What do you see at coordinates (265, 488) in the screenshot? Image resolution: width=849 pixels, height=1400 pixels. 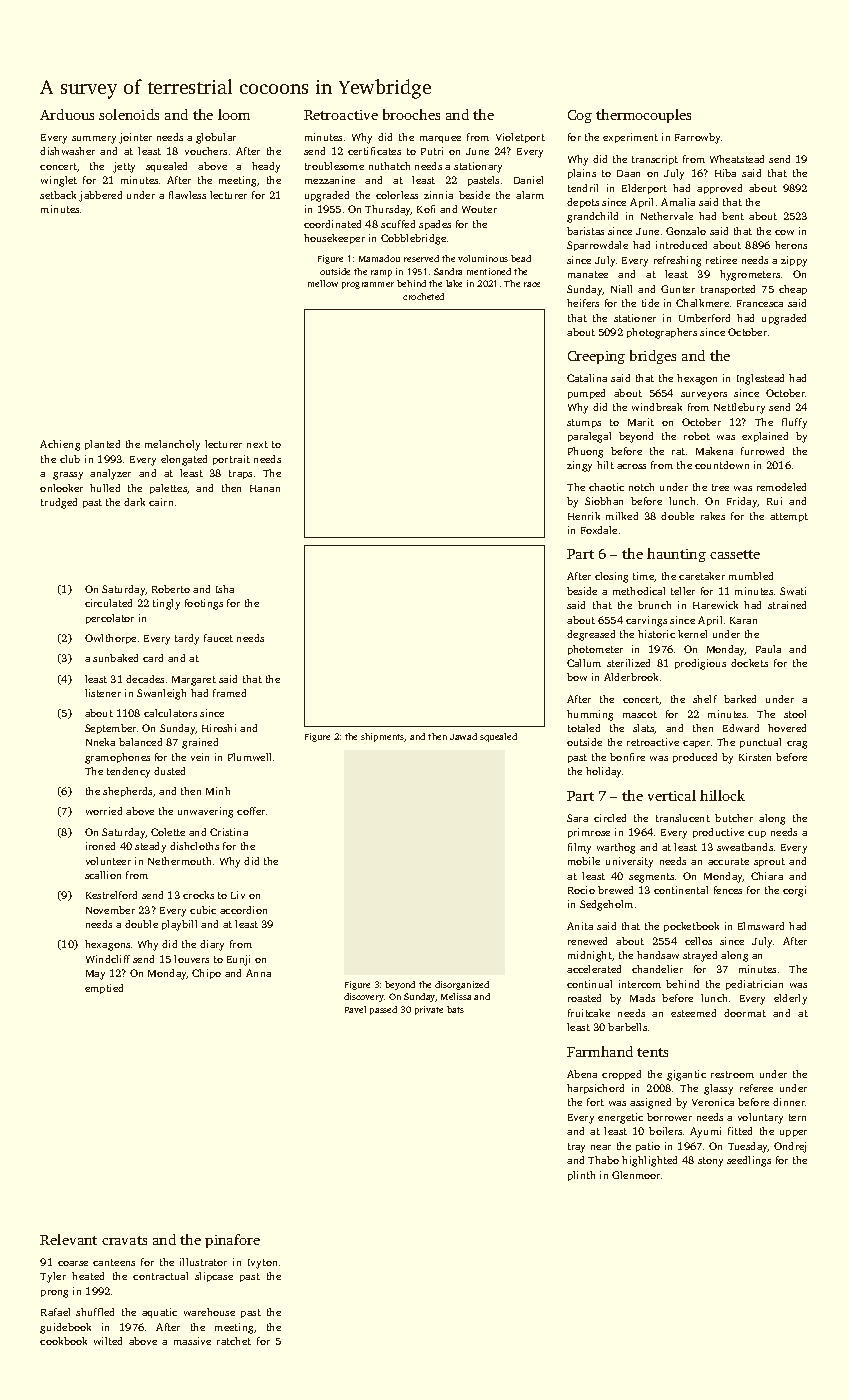 I see `Hanan` at bounding box center [265, 488].
